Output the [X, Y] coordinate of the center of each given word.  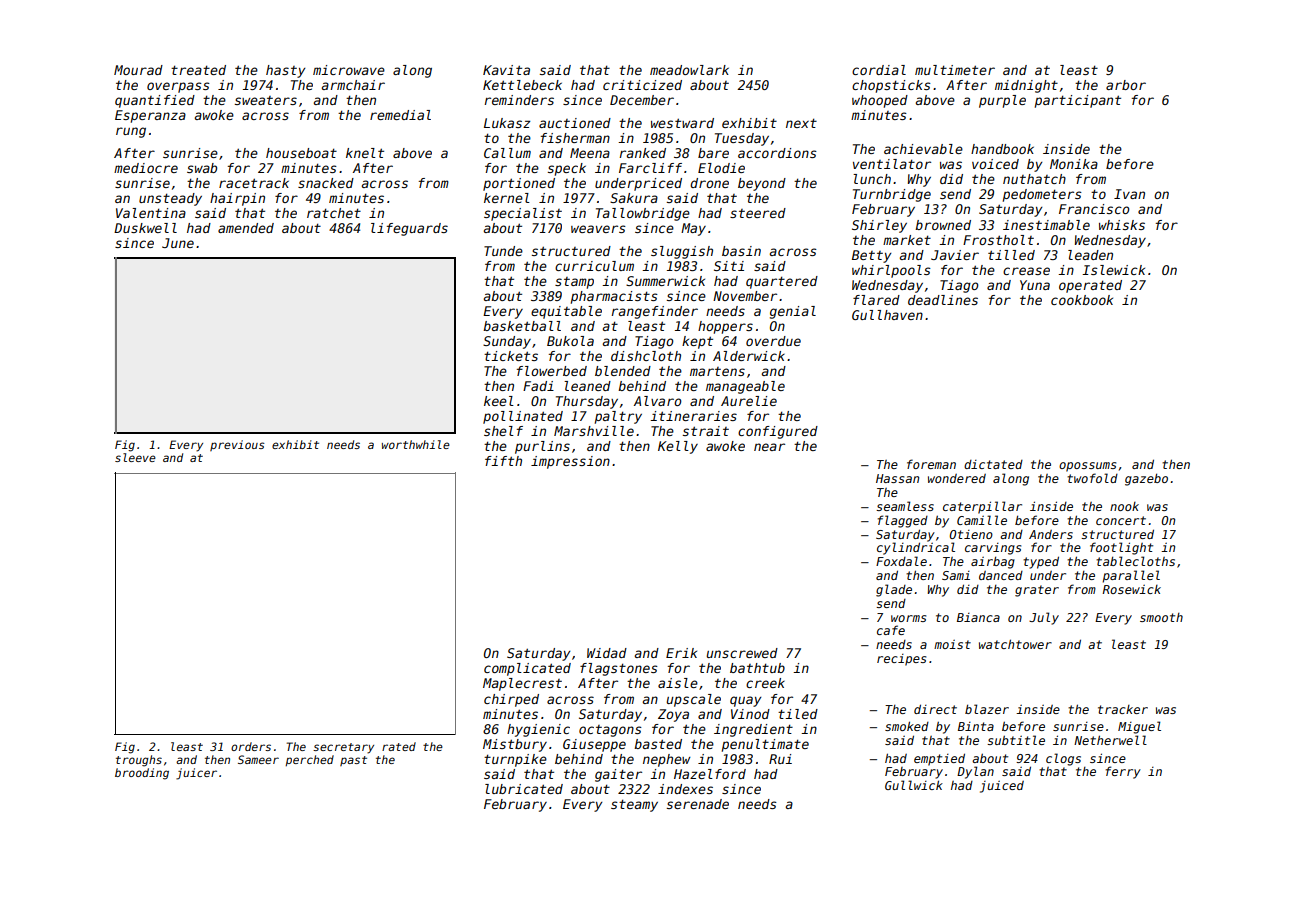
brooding [142, 774]
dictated [993, 464]
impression [570, 462]
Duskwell [145, 228]
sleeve [135, 457]
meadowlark [689, 70]
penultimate [765, 745]
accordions [777, 153]
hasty [286, 71]
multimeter [955, 70]
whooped [880, 101]
